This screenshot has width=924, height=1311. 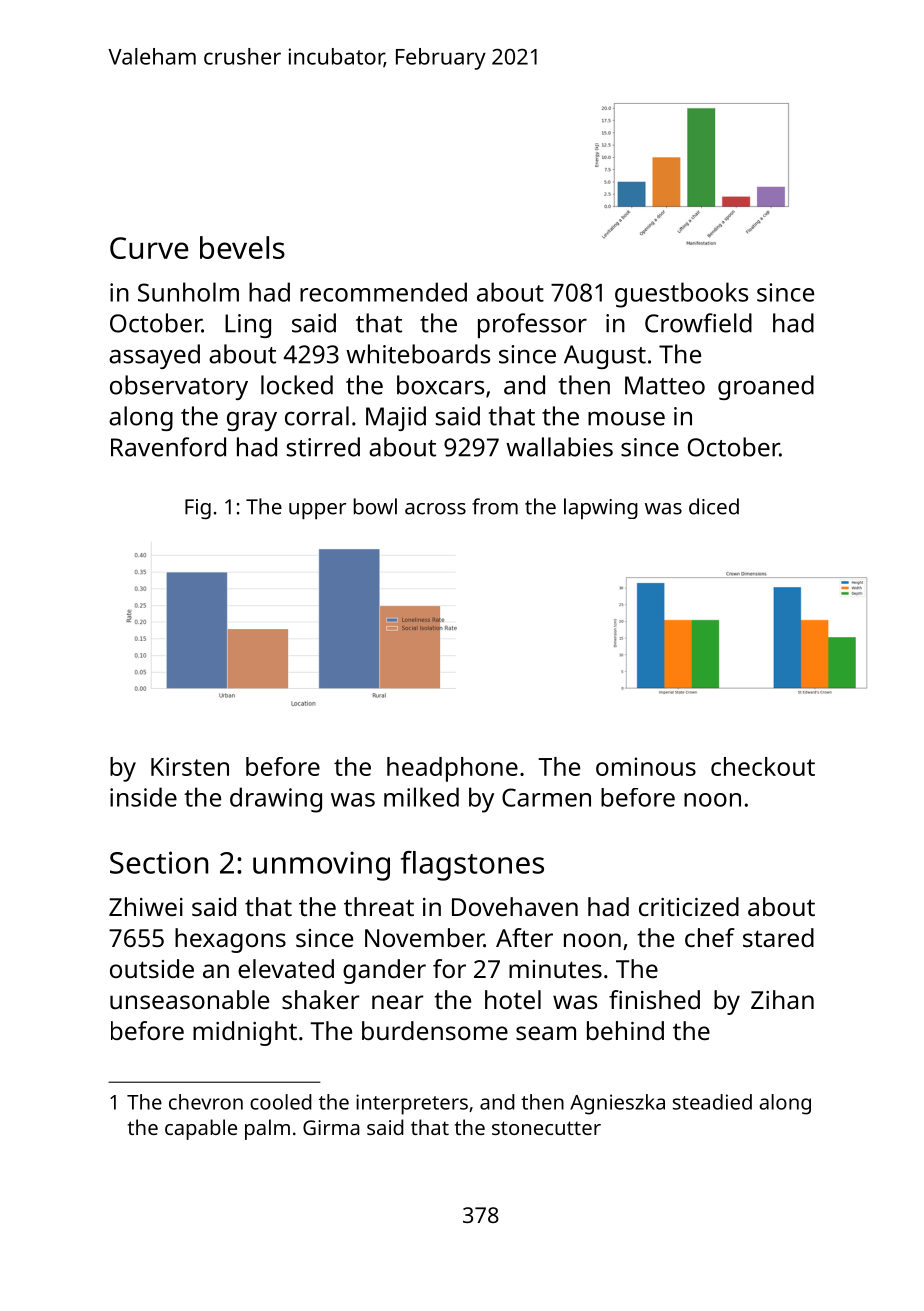 I want to click on bowl, so click(x=375, y=506).
